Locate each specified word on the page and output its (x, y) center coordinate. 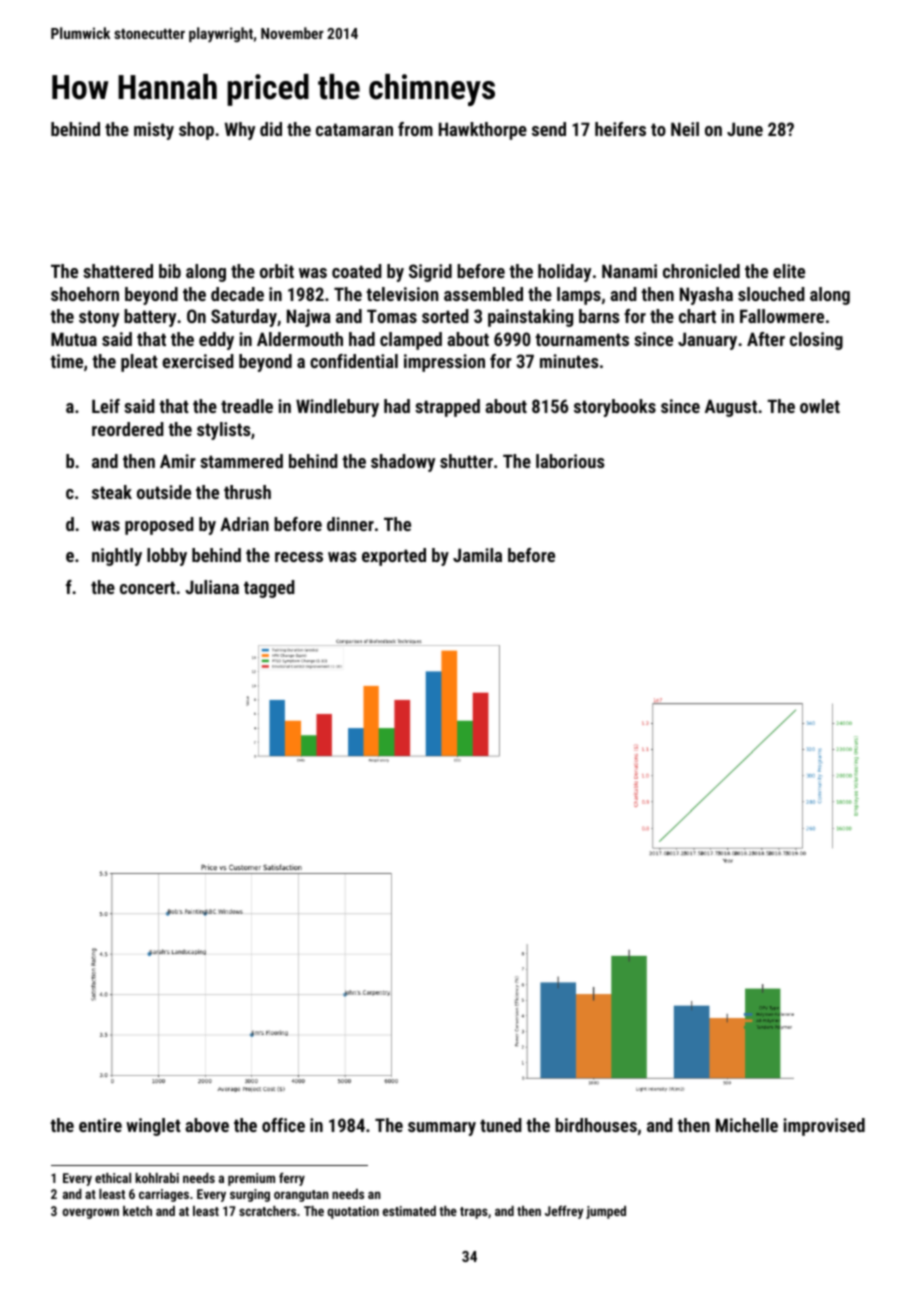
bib (170, 271)
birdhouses (596, 1125)
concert (147, 587)
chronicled (701, 271)
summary (442, 1129)
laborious (570, 461)
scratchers (267, 1211)
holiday (564, 273)
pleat (139, 363)
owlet (820, 406)
